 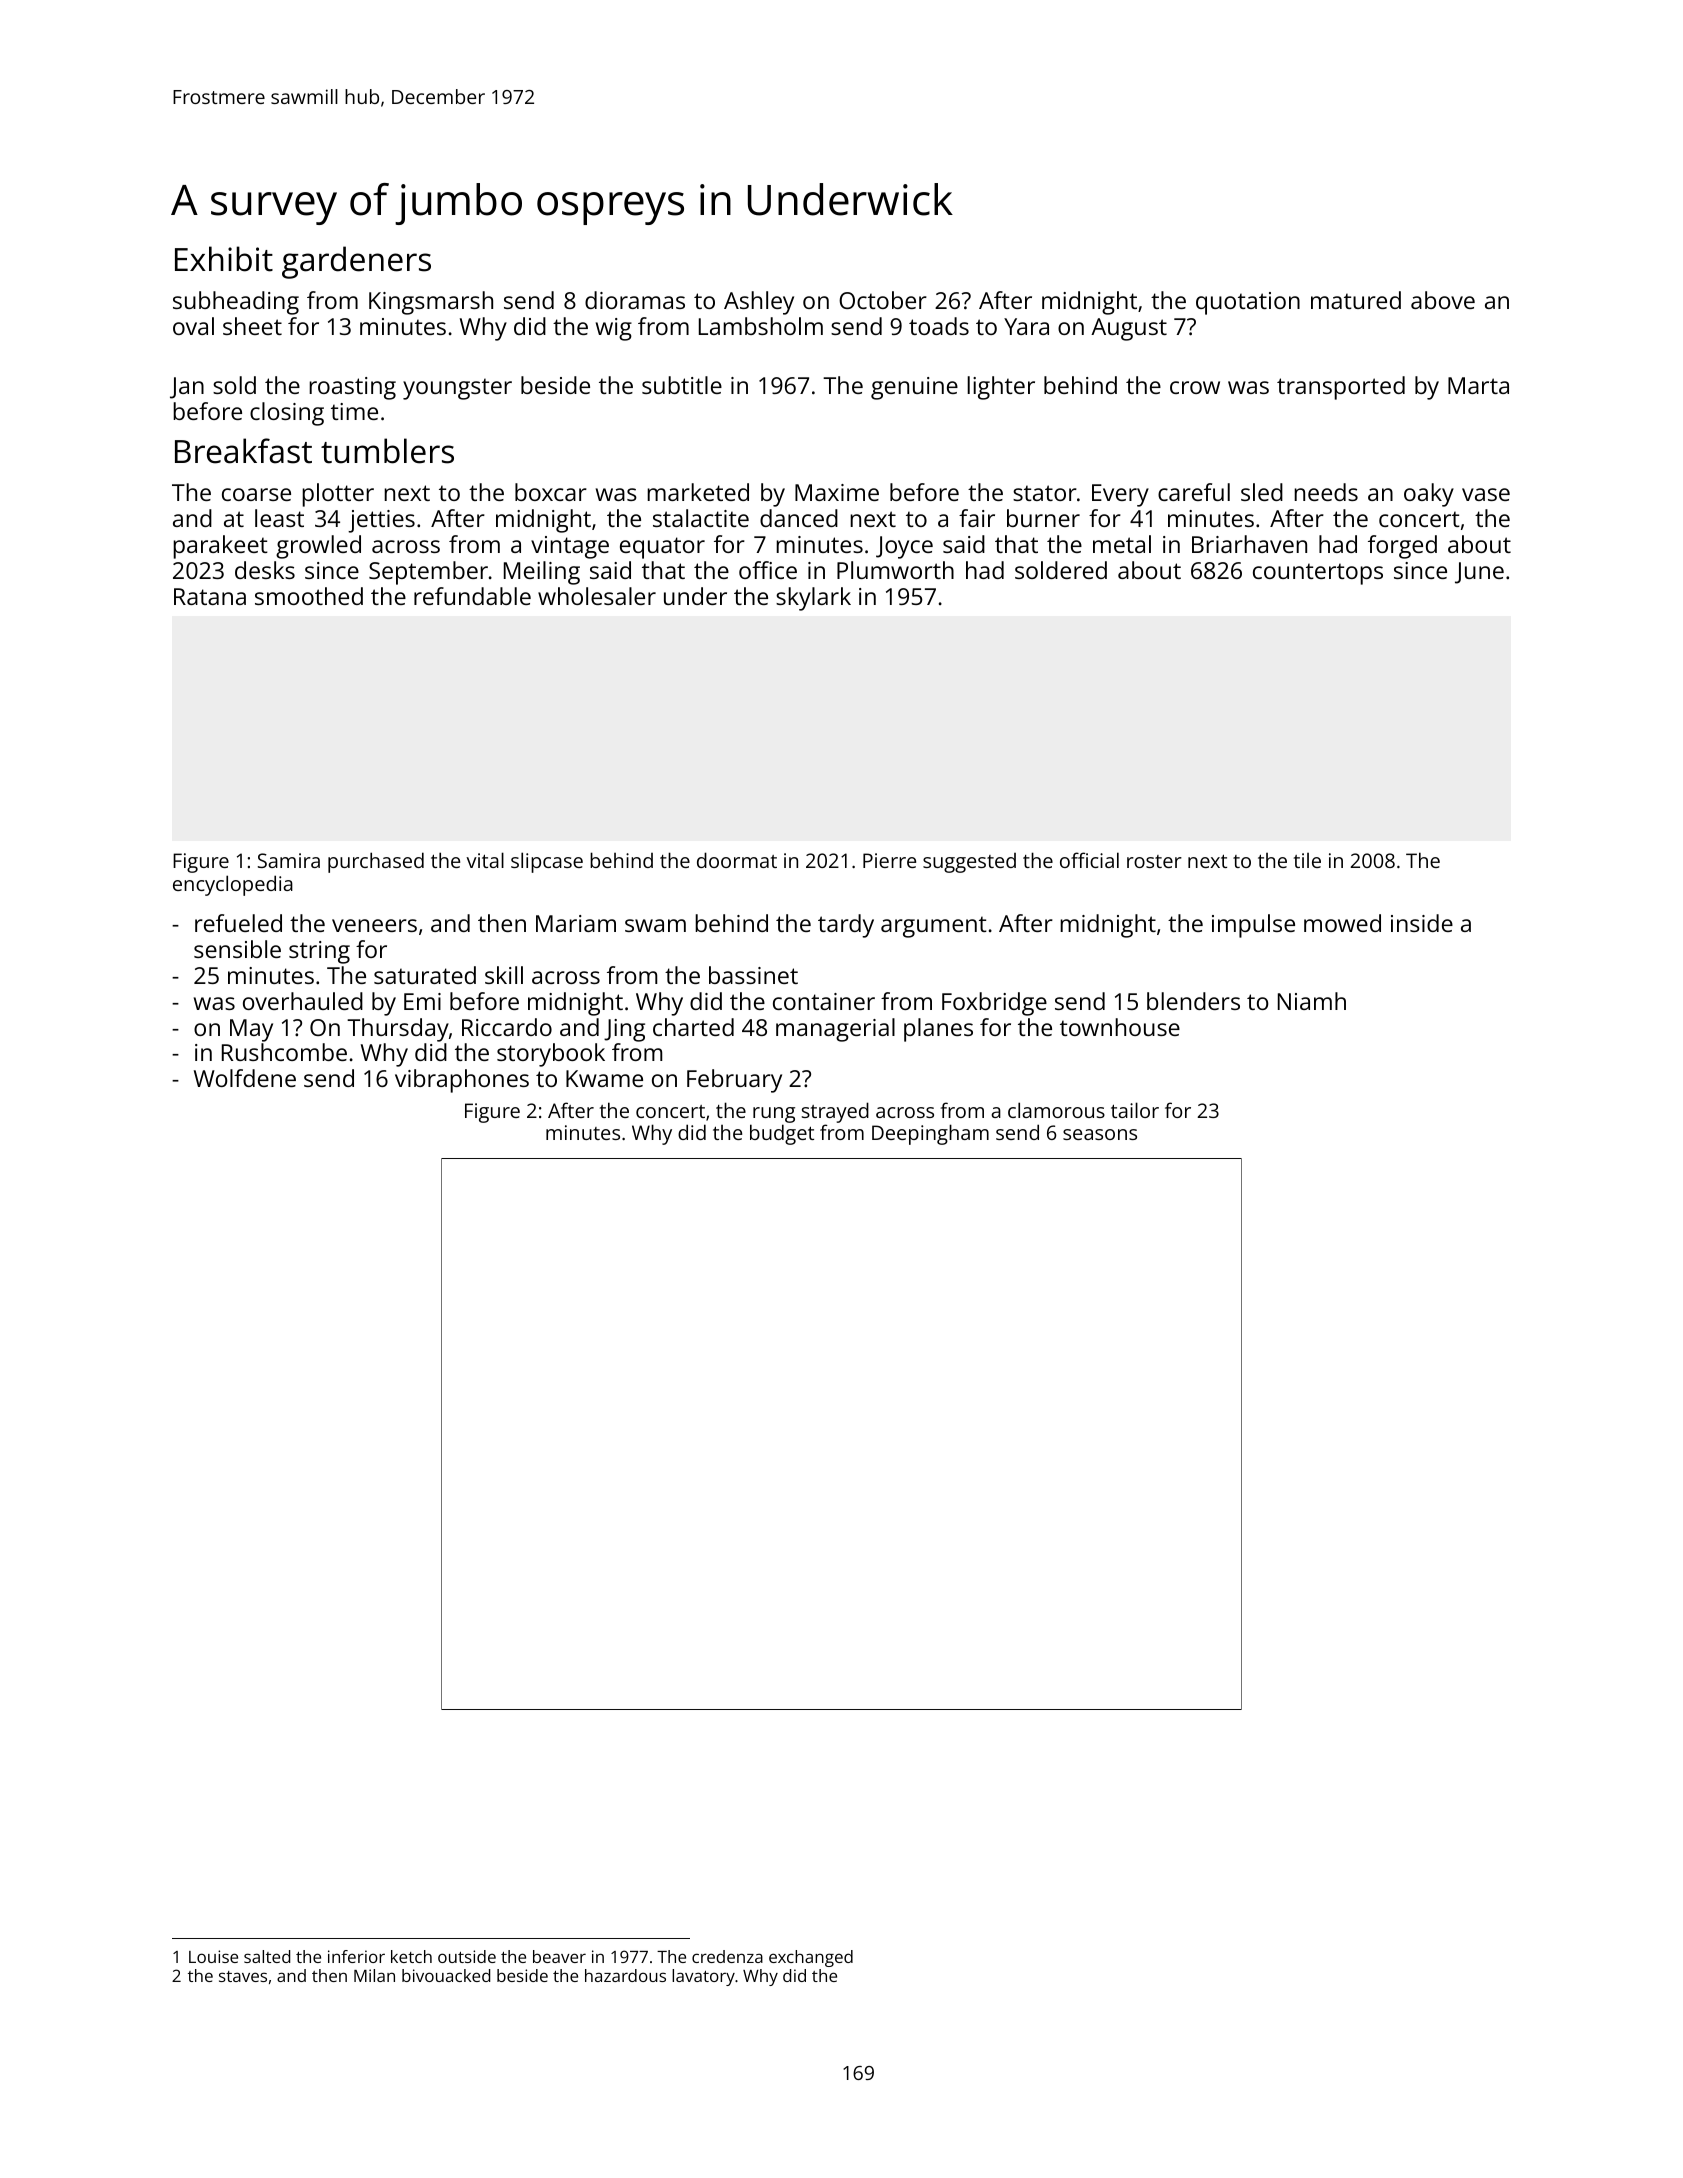 I want to click on smoothed, so click(x=309, y=596).
